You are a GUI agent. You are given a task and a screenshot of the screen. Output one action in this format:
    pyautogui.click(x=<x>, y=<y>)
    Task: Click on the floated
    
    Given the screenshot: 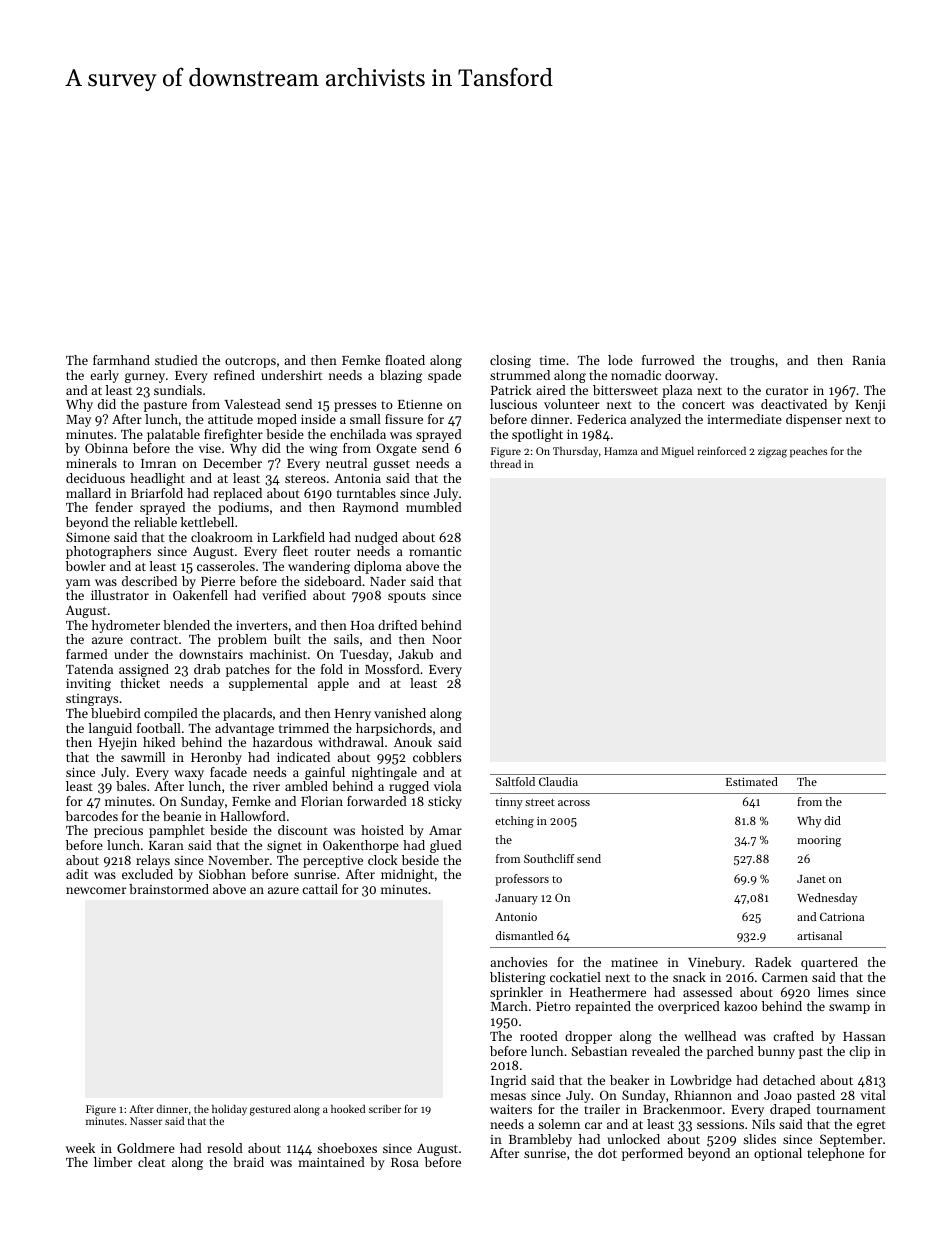 What is the action you would take?
    pyautogui.click(x=405, y=360)
